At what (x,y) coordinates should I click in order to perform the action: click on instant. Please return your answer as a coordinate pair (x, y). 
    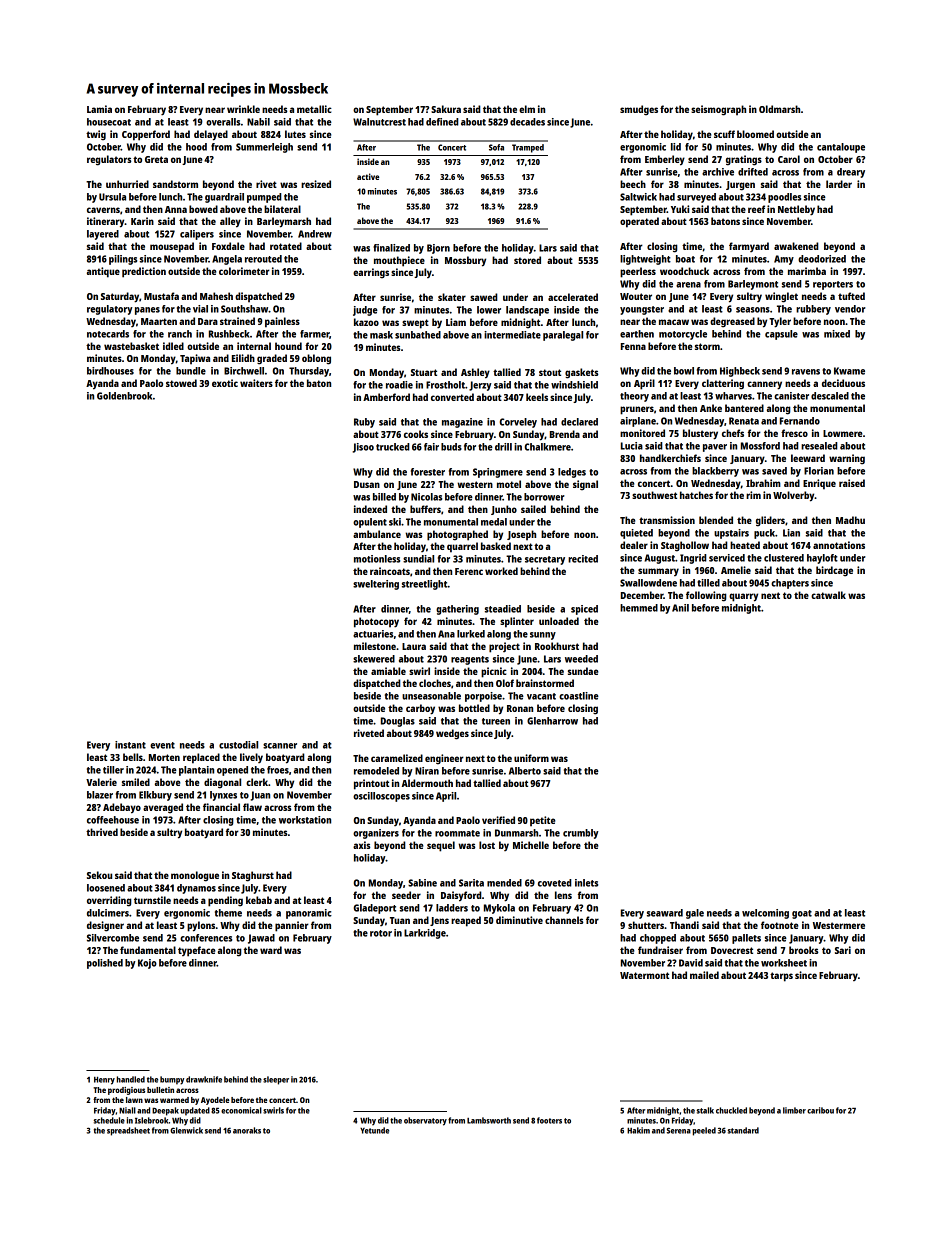
    Looking at the image, I should click on (130, 745).
